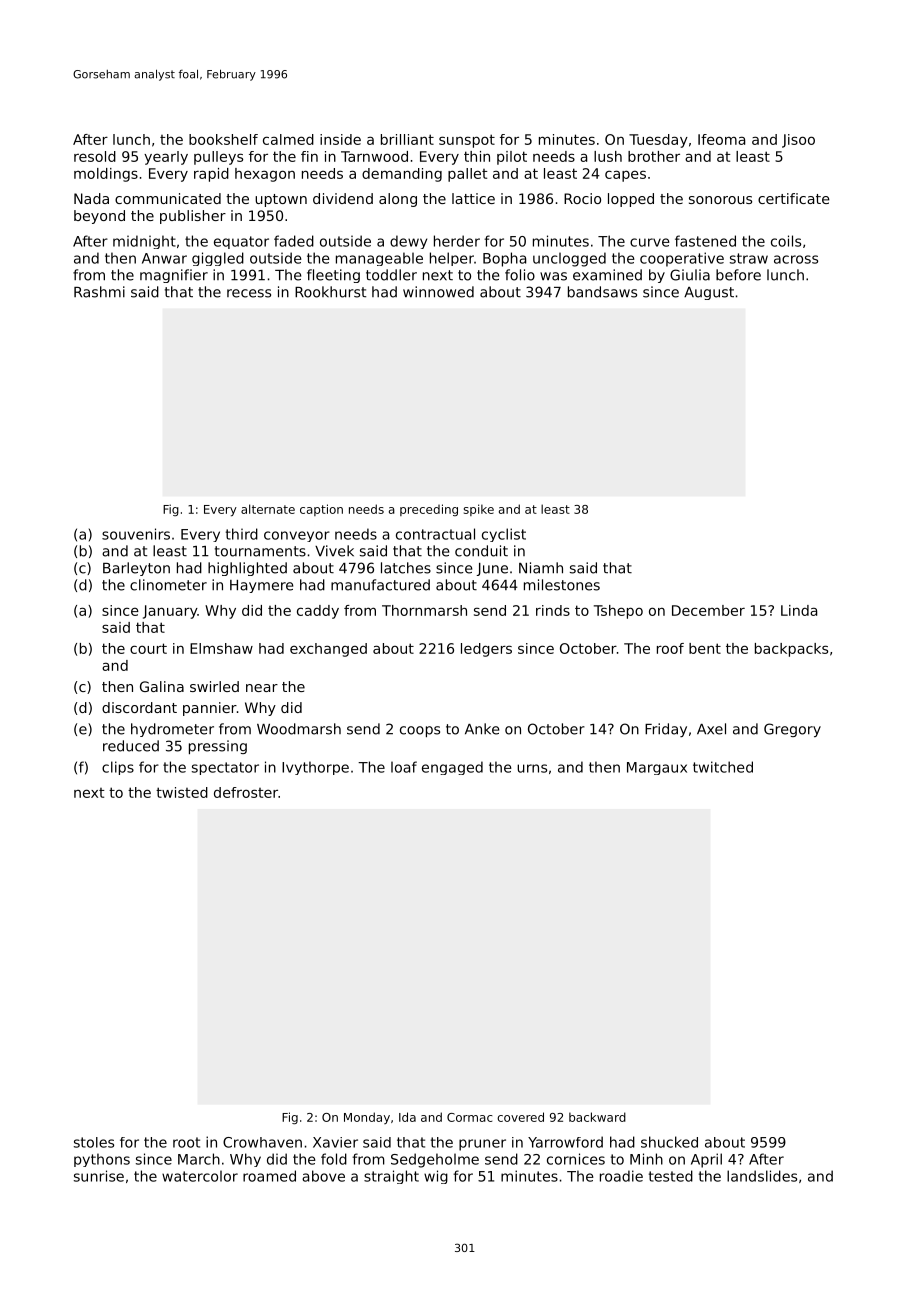  I want to click on third, so click(242, 534).
